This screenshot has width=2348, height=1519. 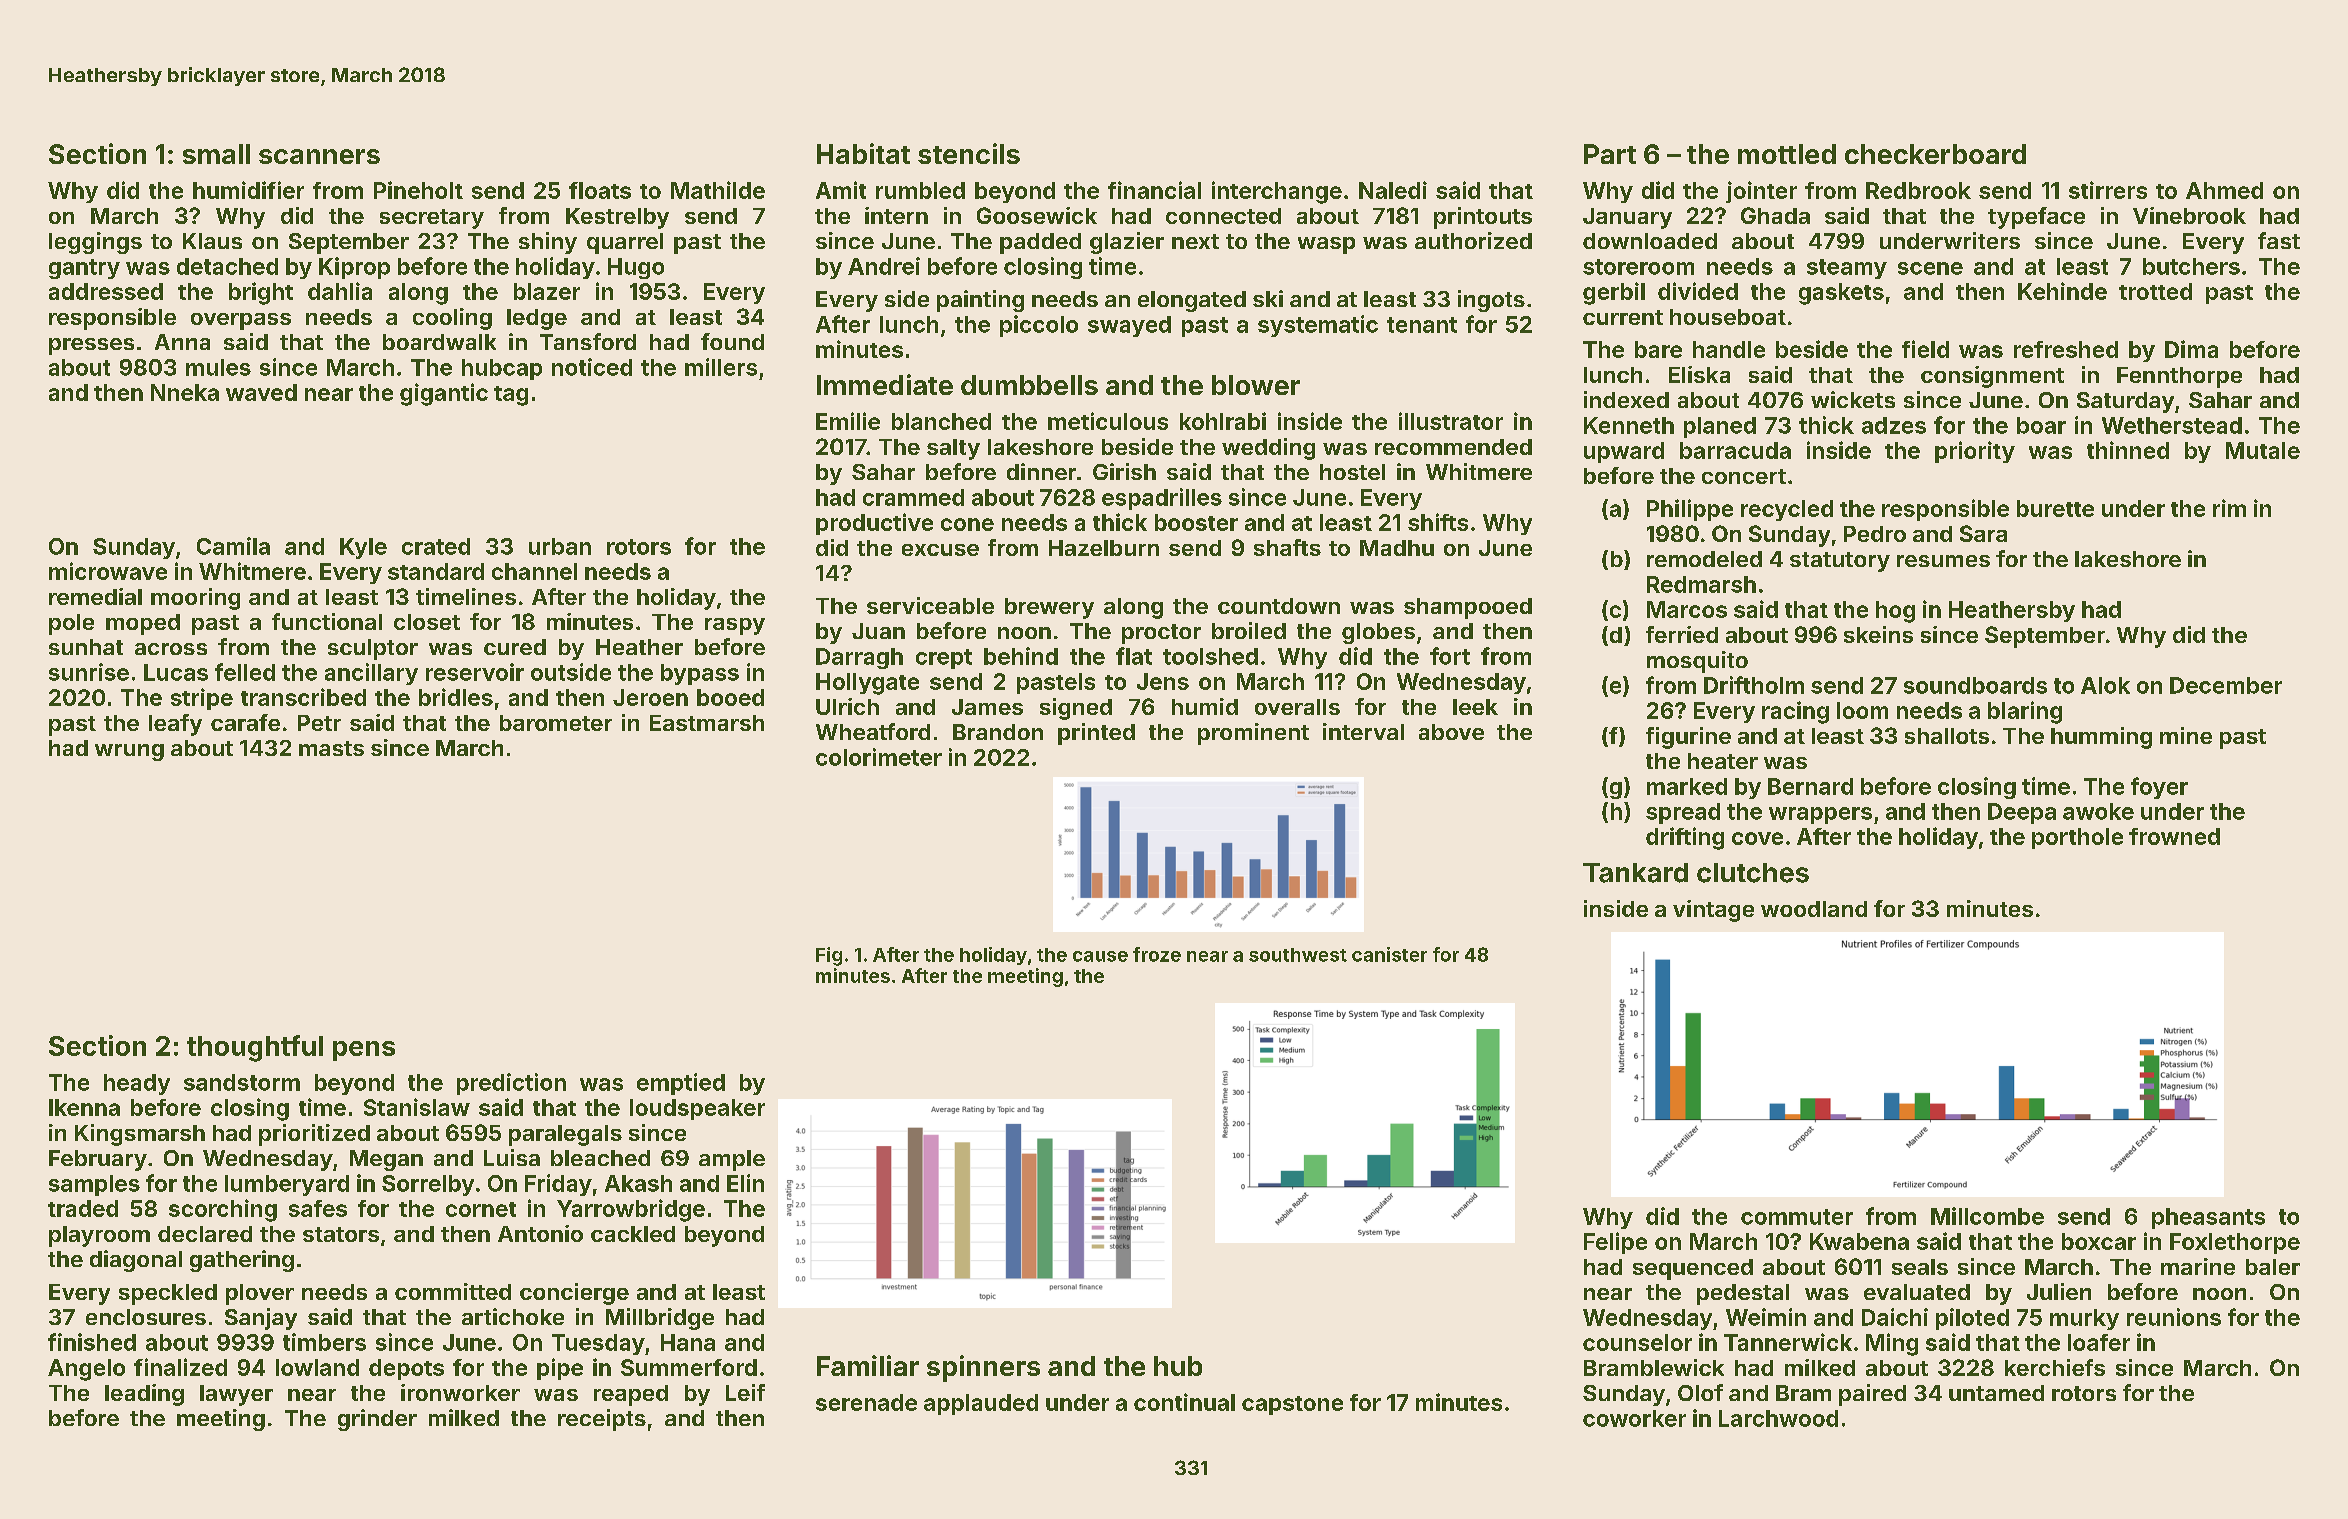 What do you see at coordinates (1797, 1217) in the screenshot?
I see `commuter` at bounding box center [1797, 1217].
